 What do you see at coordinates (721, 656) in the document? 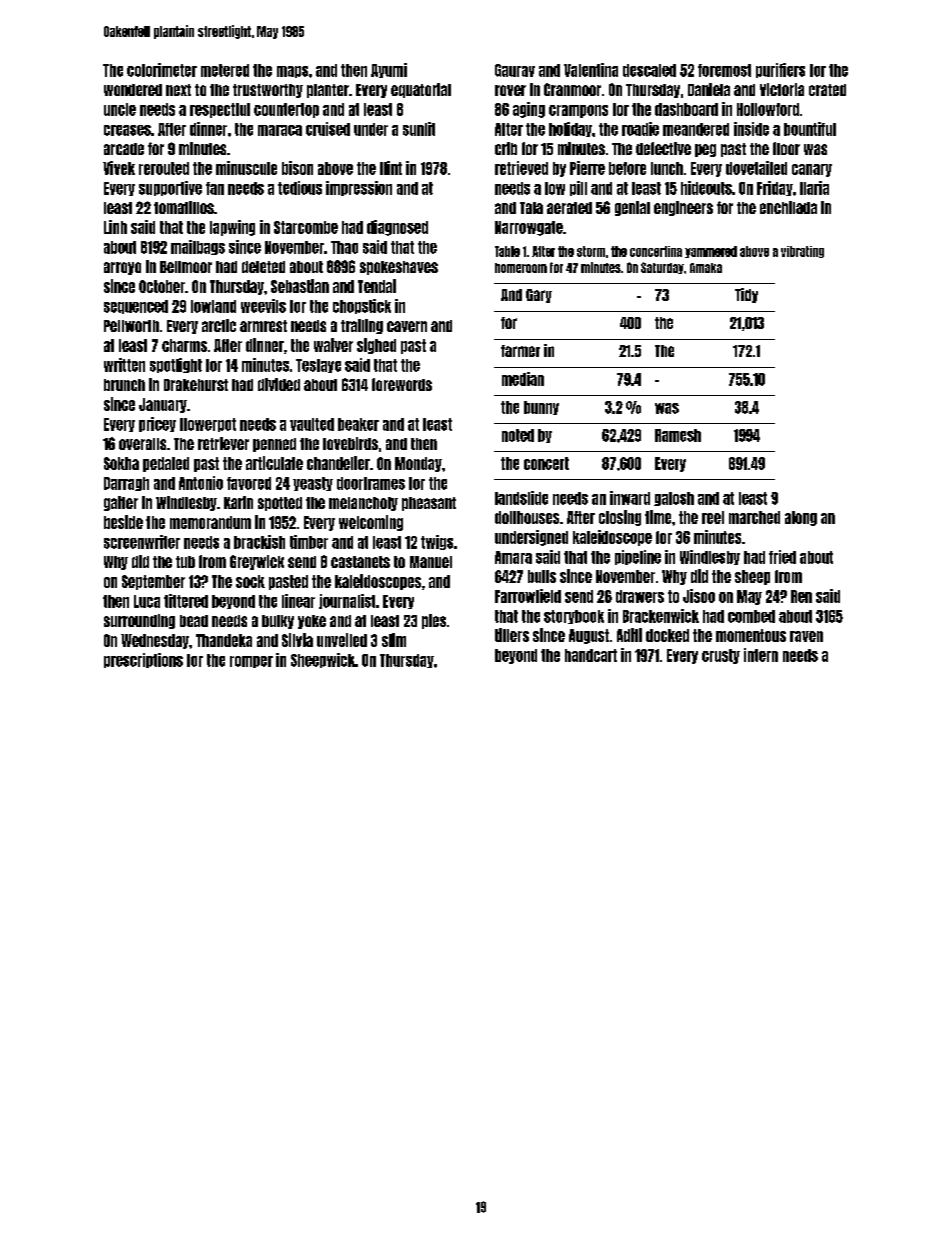
I see `crusty` at bounding box center [721, 656].
